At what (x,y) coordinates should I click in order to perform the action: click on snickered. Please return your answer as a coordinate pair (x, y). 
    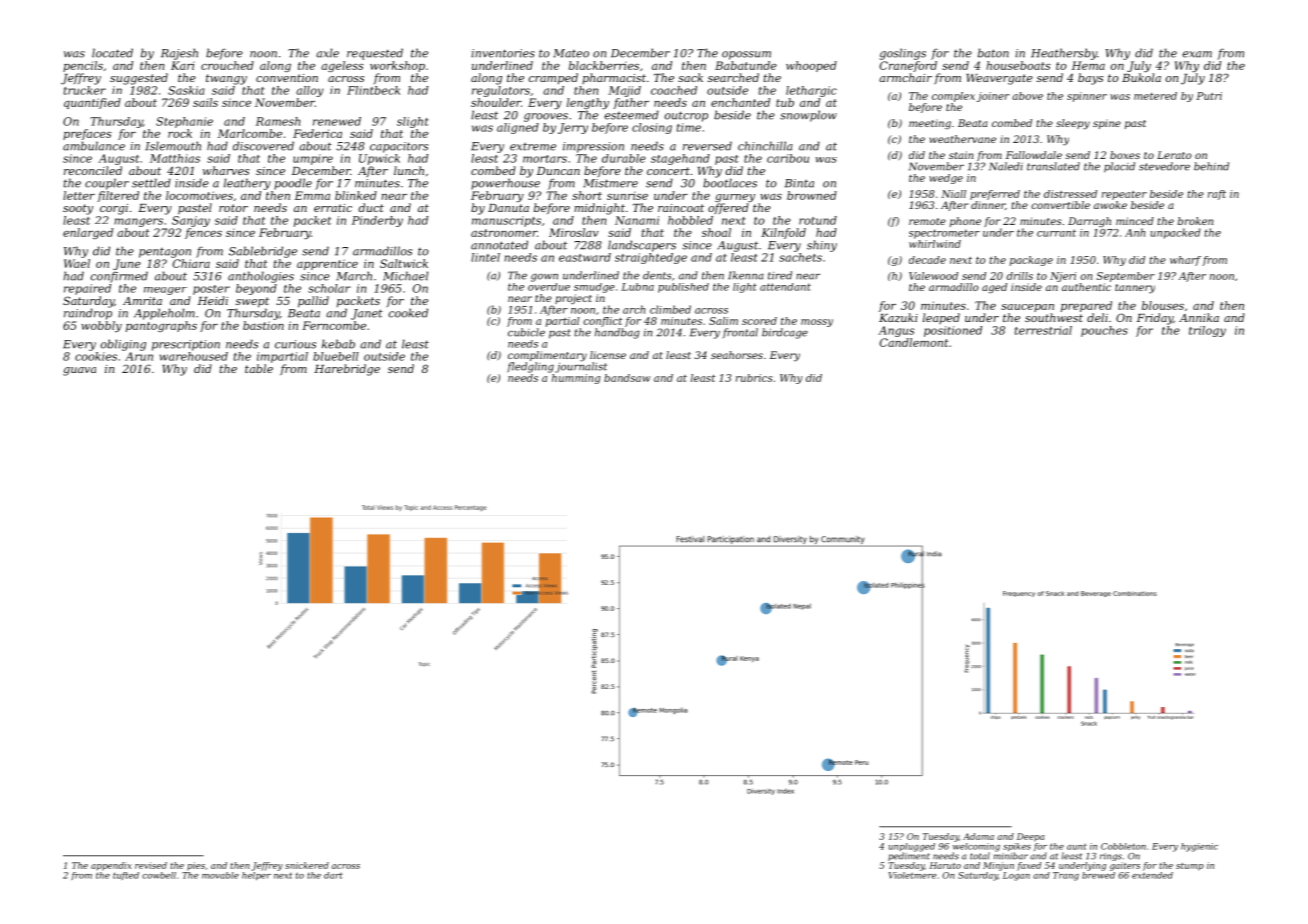
    Looking at the image, I should click on (307, 865).
